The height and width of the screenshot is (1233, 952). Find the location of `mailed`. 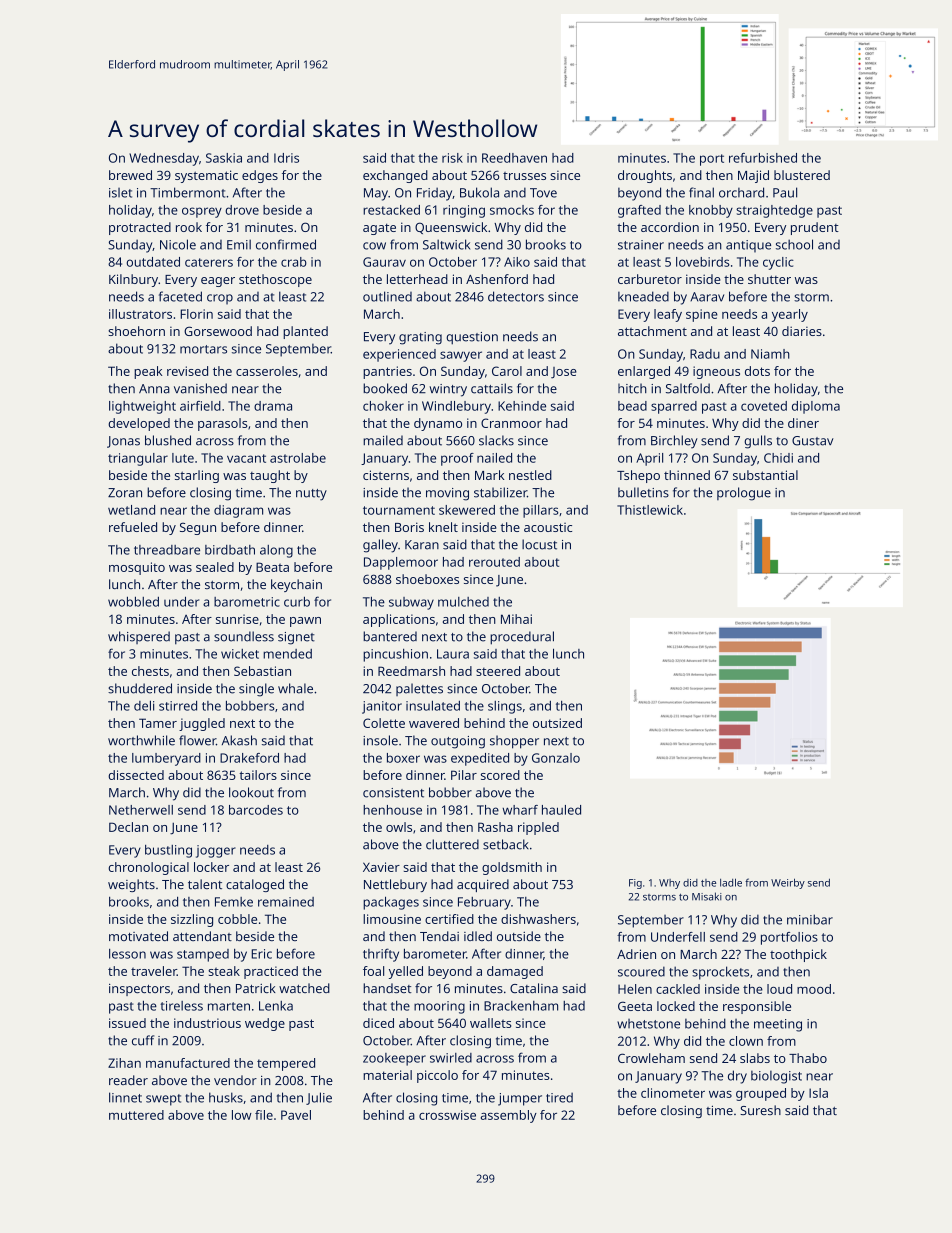

mailed is located at coordinates (383, 440).
